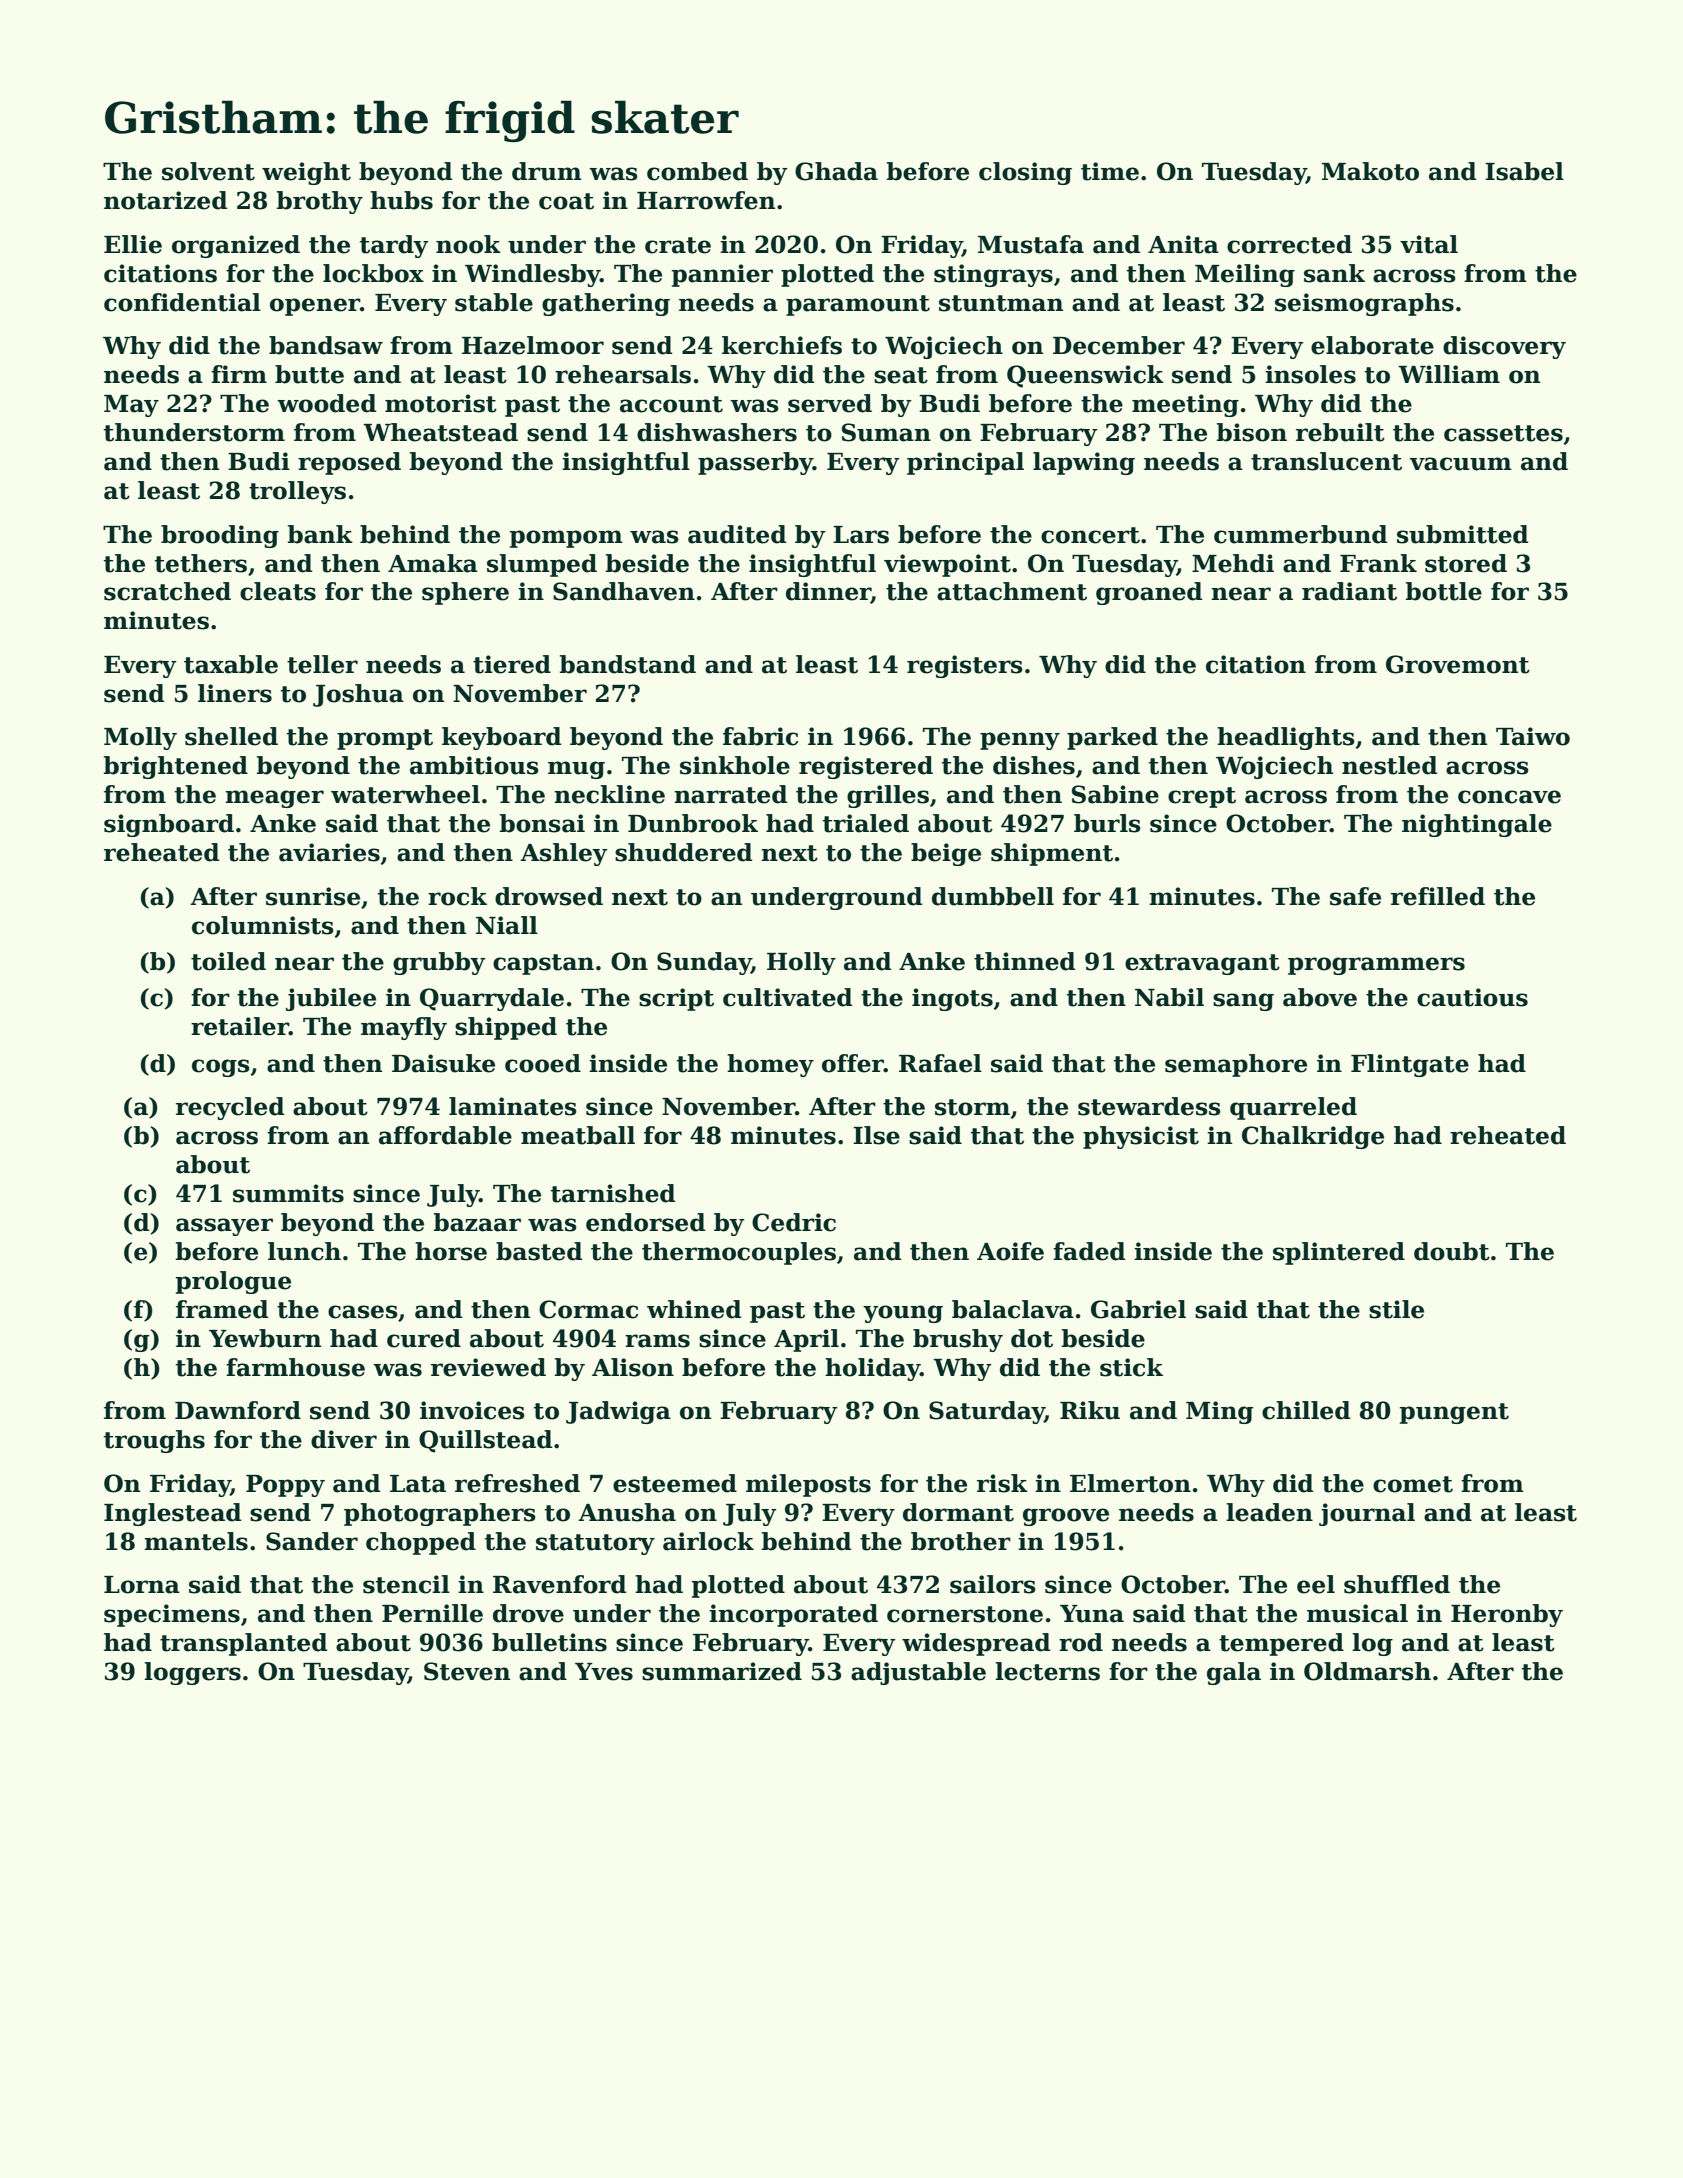  Describe the element at coordinates (1444, 591) in the image. I see `bottle` at that location.
